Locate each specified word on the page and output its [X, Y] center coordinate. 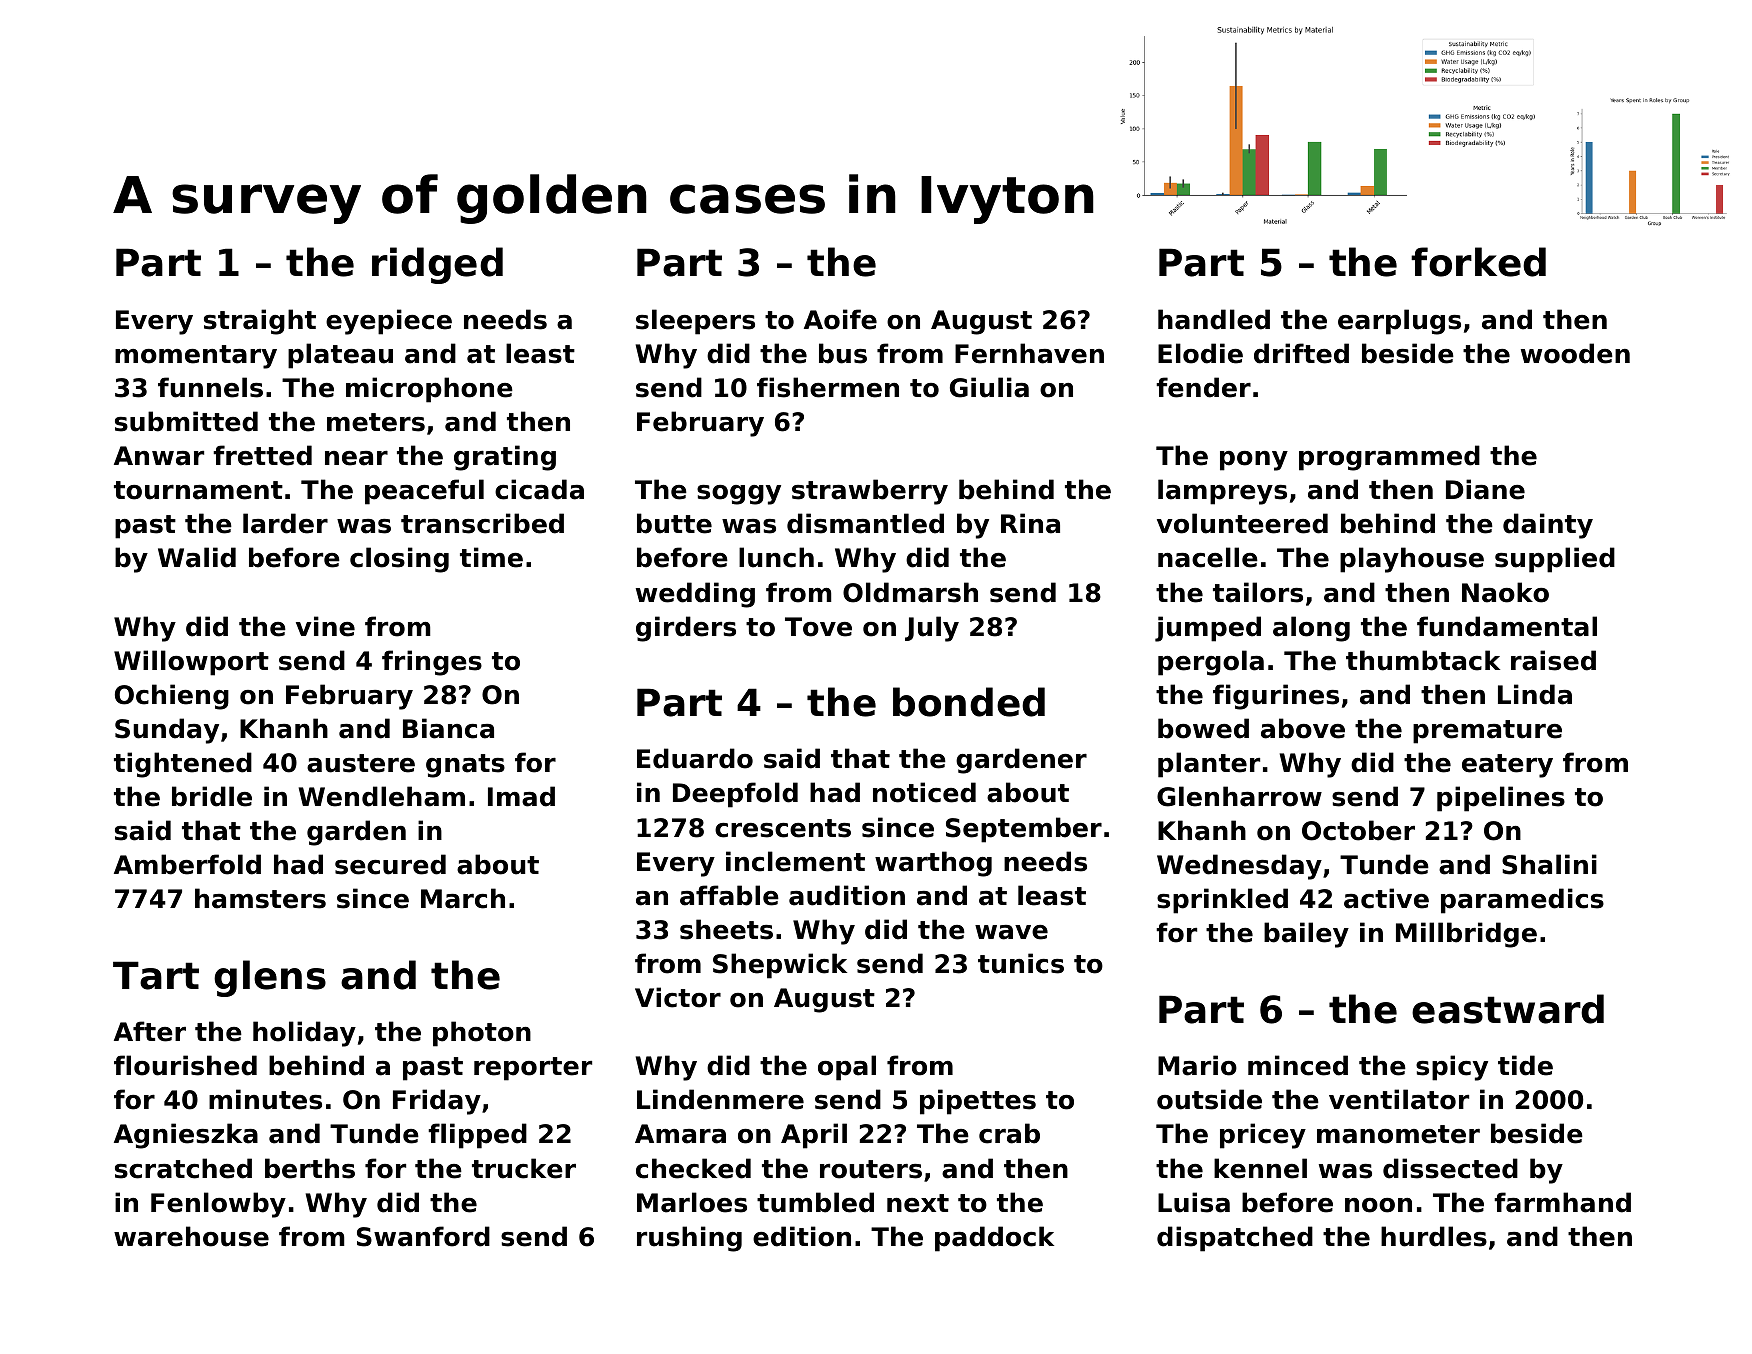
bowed [1203, 728]
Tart [156, 975]
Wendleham [382, 796]
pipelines [1501, 799]
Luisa [1194, 1202]
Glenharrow [1239, 796]
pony [1254, 461]
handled [1214, 319]
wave [1011, 932]
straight [260, 322]
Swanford [423, 1236]
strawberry [870, 492]
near [356, 458]
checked [693, 1168]
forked [1478, 262]
